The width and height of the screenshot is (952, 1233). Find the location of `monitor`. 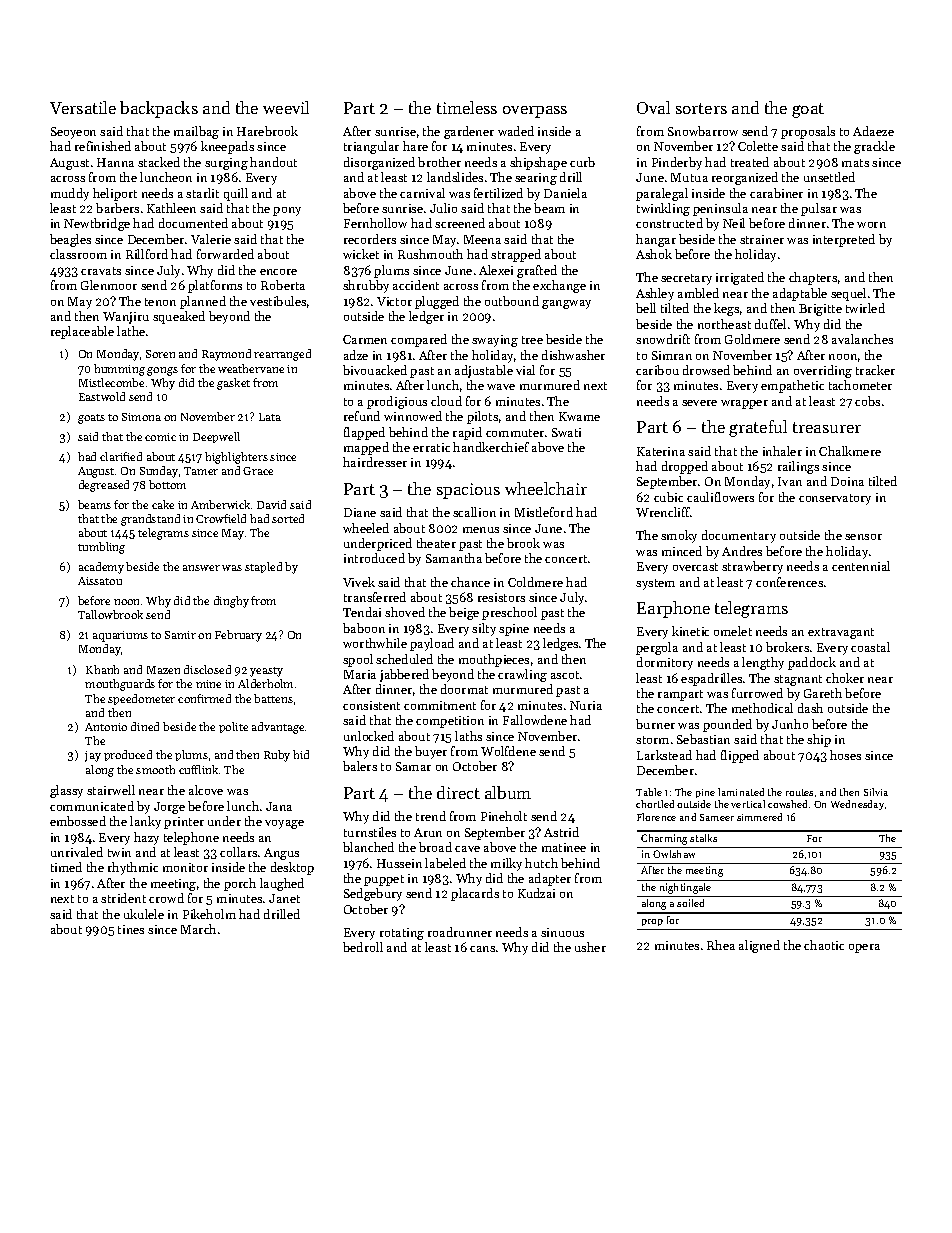

monitor is located at coordinates (185, 867).
